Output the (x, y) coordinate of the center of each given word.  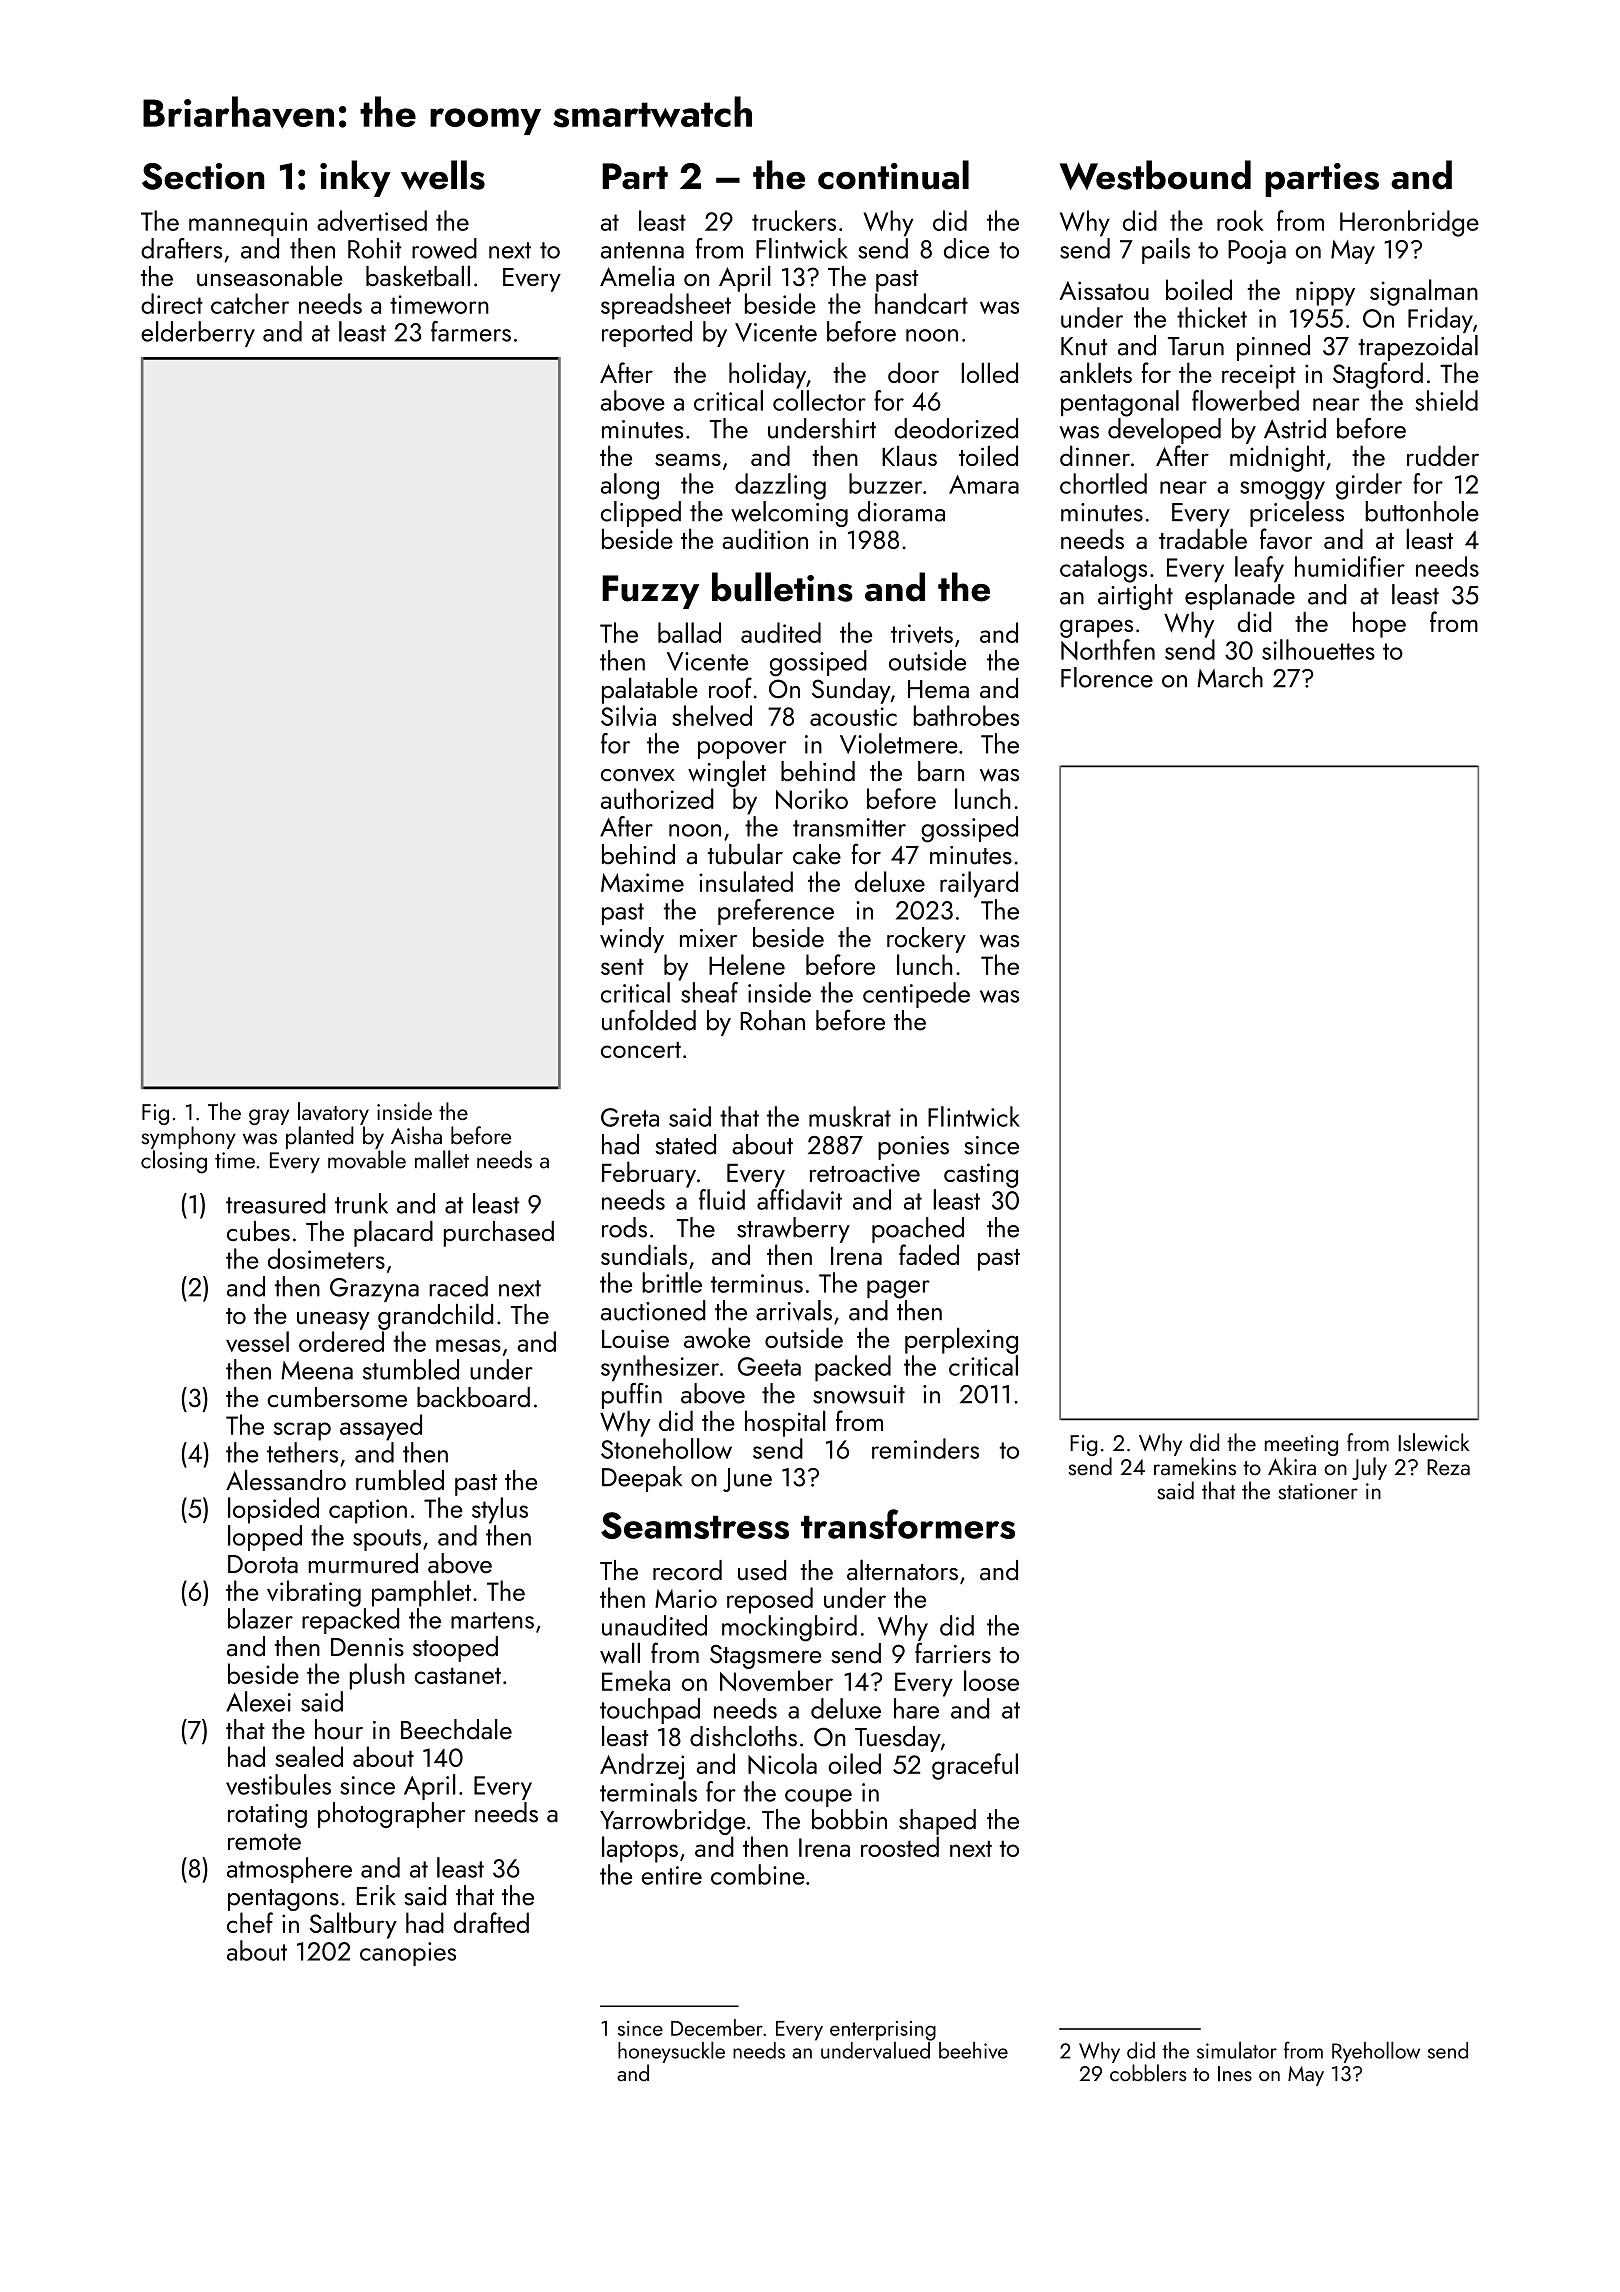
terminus (757, 1283)
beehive (973, 2050)
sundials (644, 1254)
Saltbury (353, 1925)
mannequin (248, 224)
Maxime (642, 882)
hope (1379, 624)
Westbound (1155, 175)
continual (893, 175)
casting (981, 1175)
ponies (913, 1148)
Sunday (851, 691)
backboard (473, 1397)
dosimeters (326, 1258)
